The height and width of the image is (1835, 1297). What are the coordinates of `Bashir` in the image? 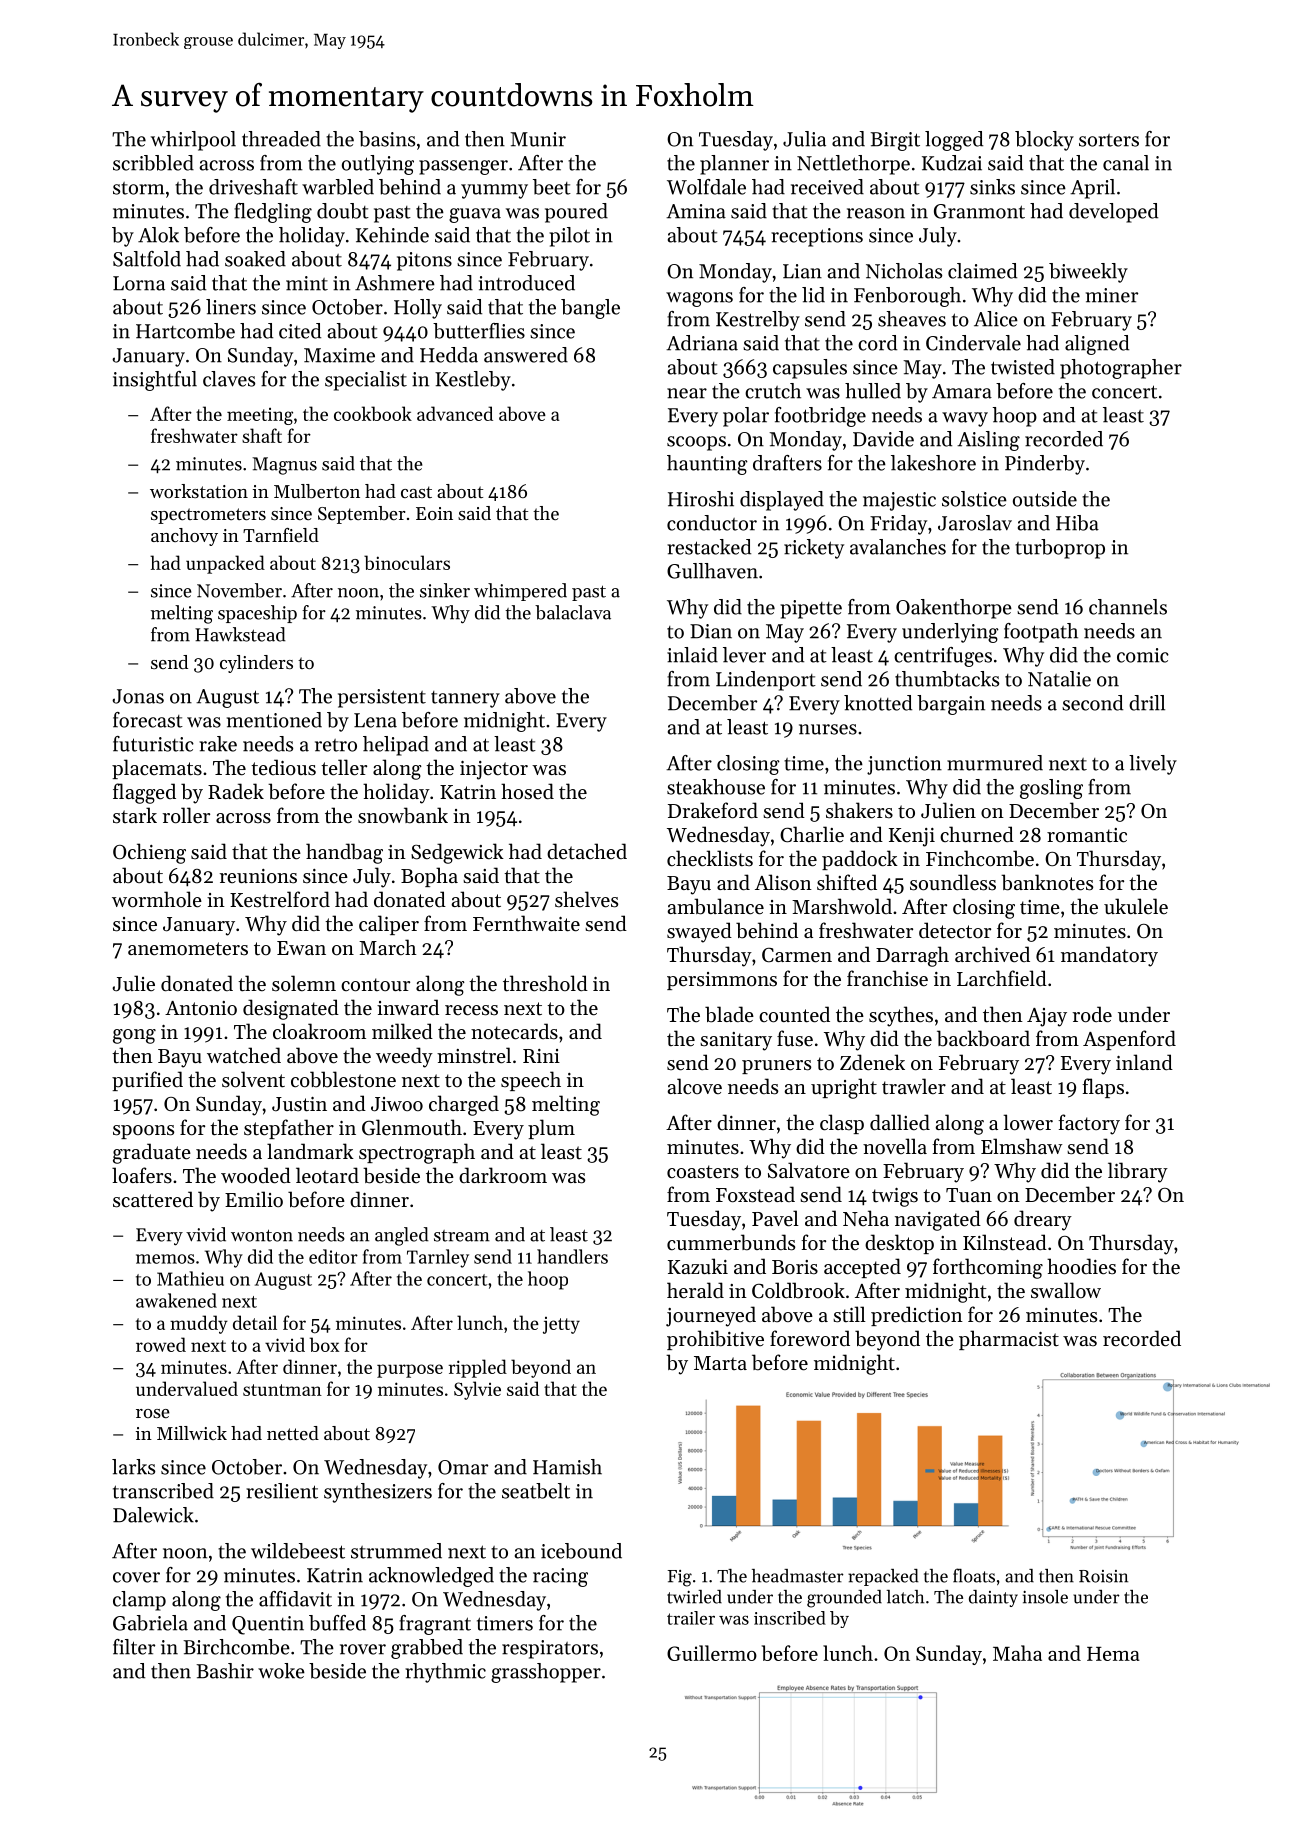 It's located at (225, 1671).
